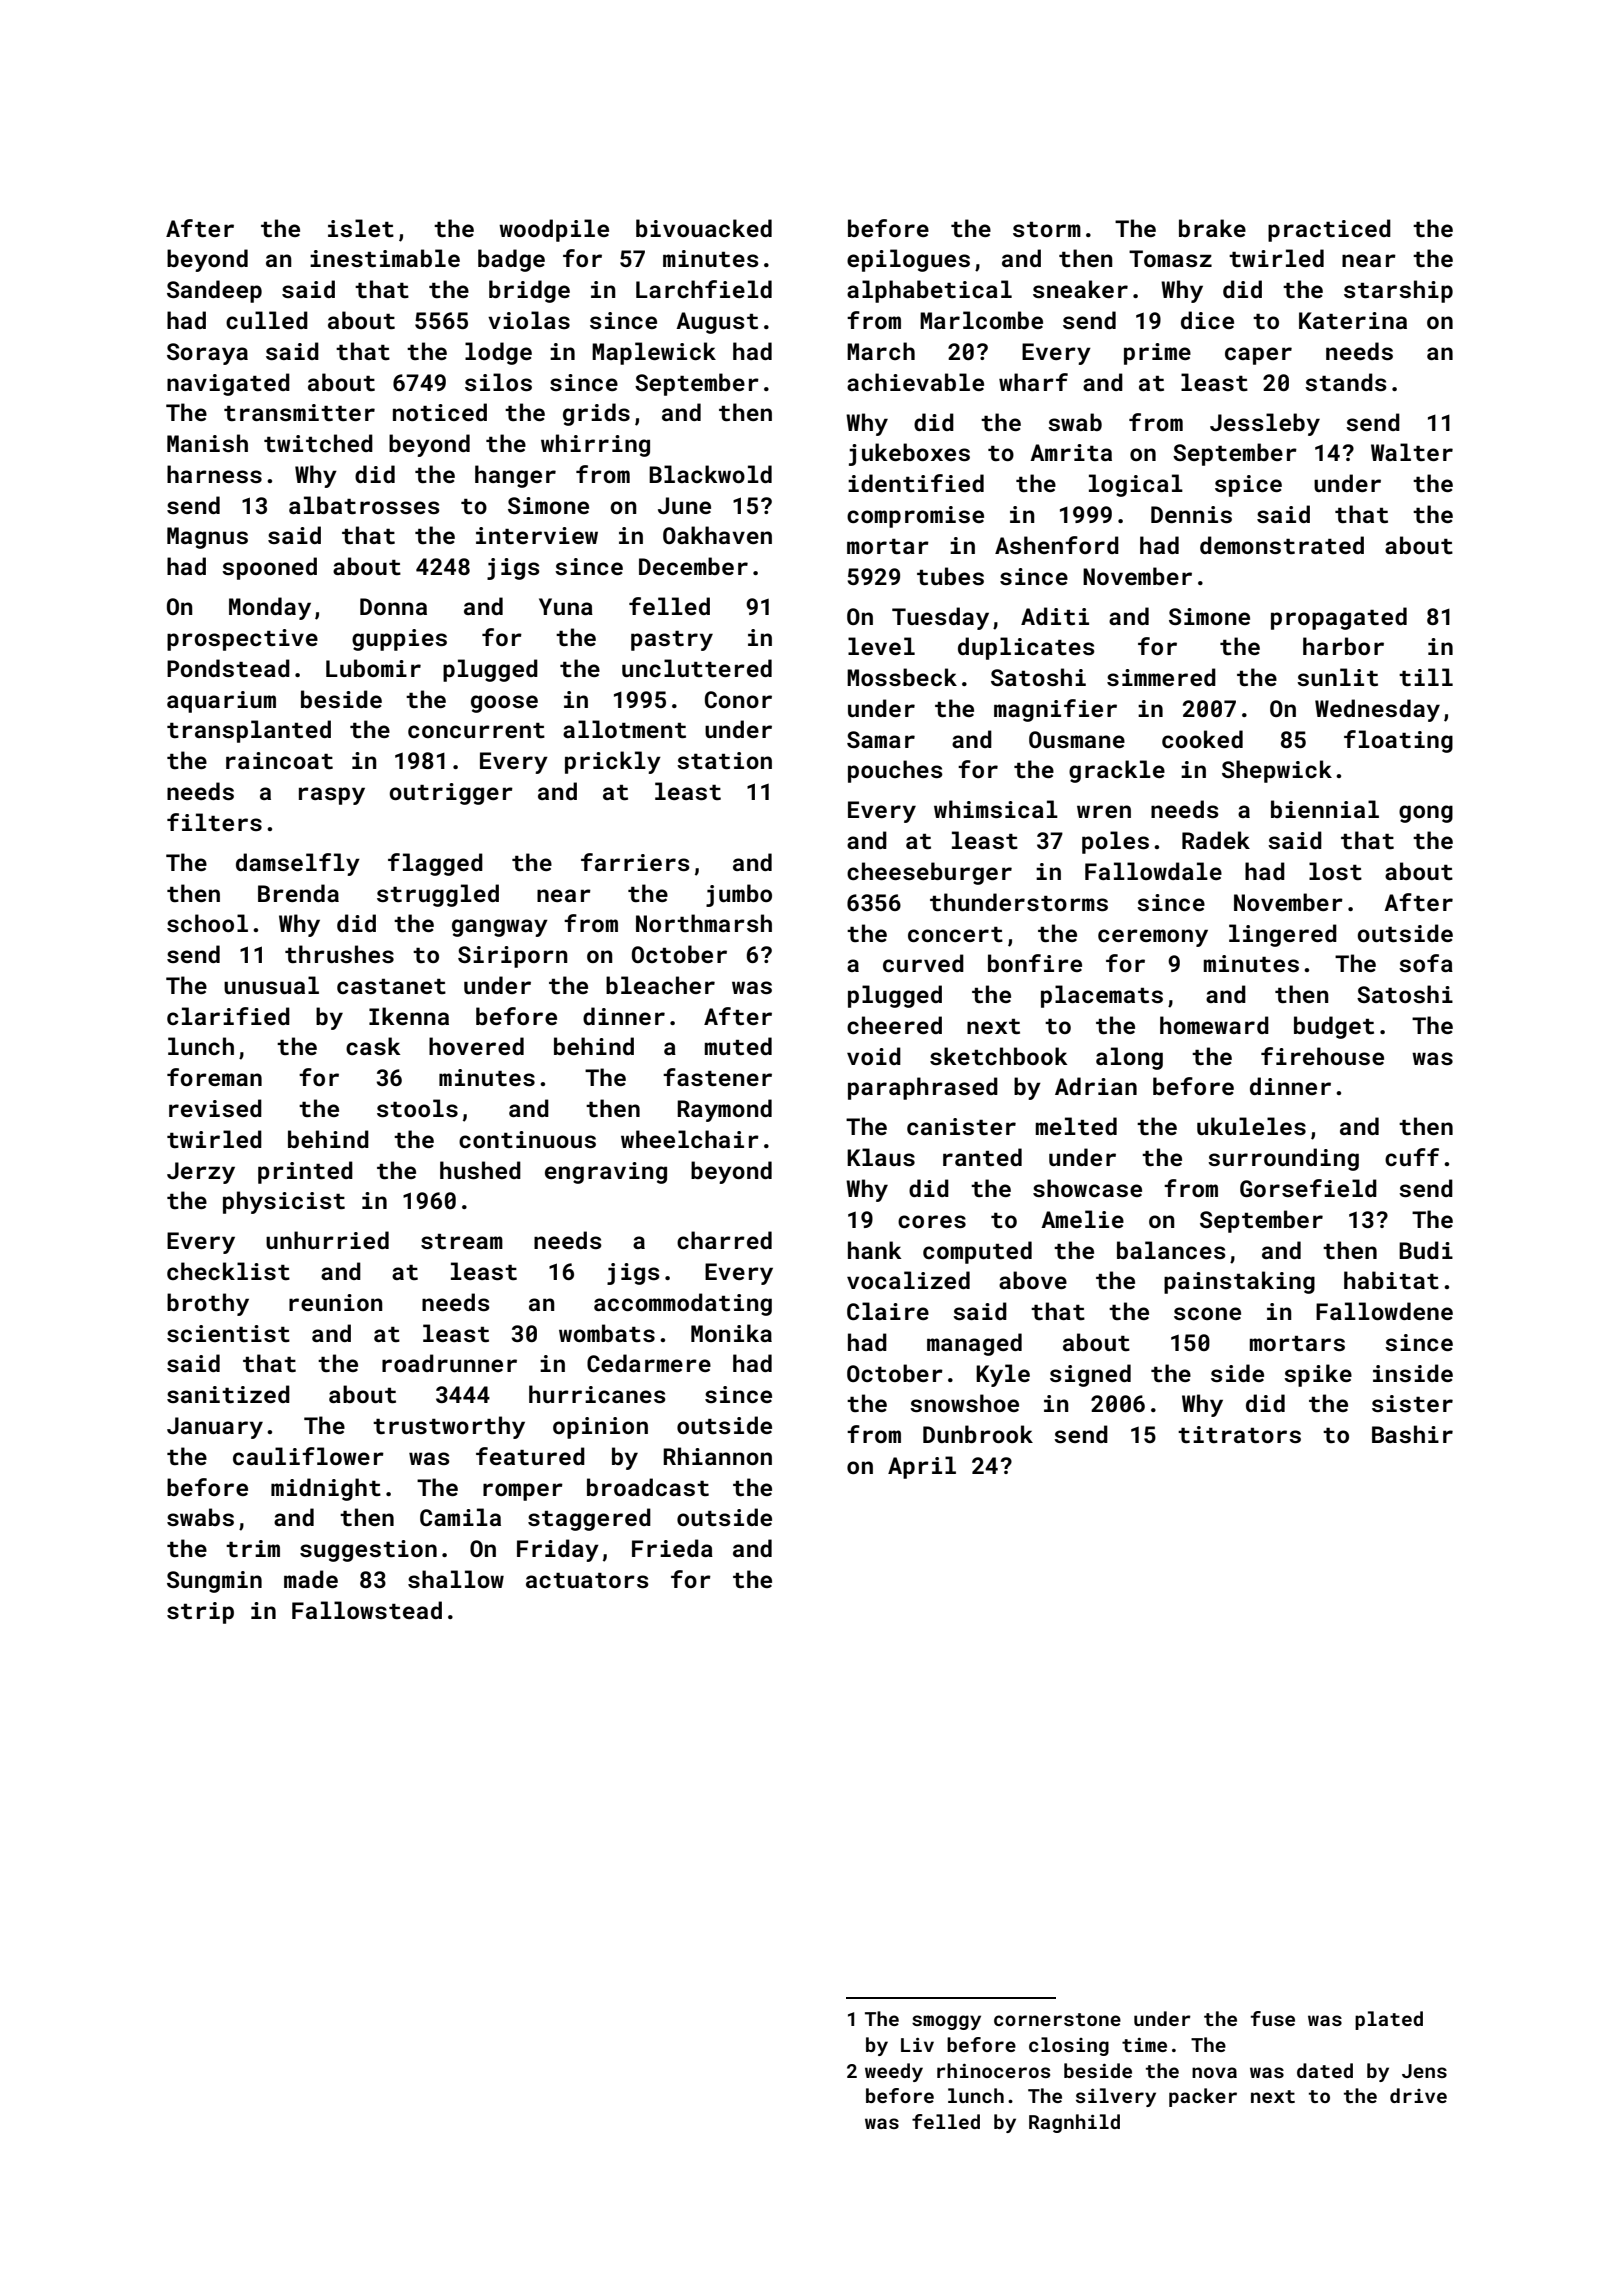 The width and height of the screenshot is (1620, 2292). What do you see at coordinates (978, 1434) in the screenshot?
I see `Dunbrook` at bounding box center [978, 1434].
